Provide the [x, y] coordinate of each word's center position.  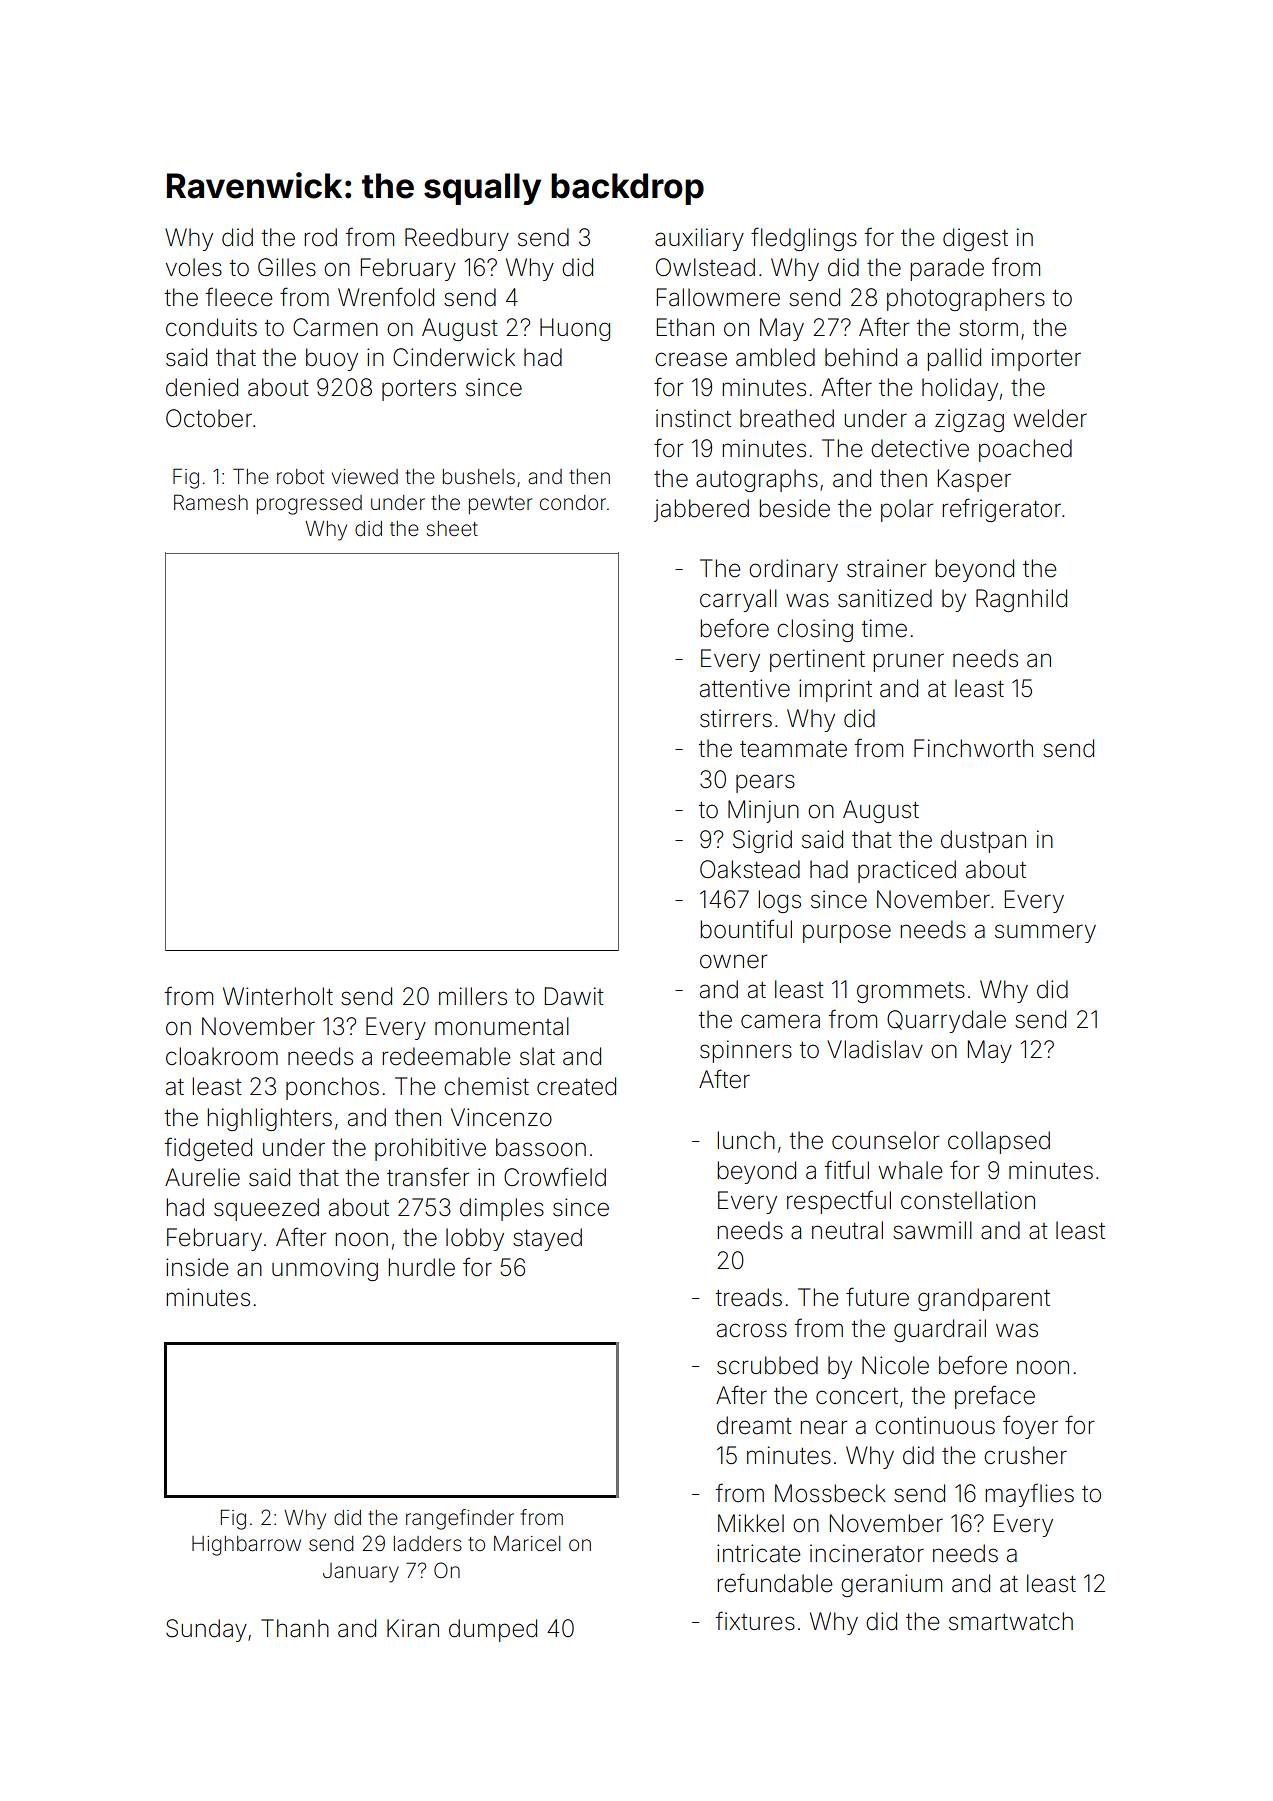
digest [975, 239]
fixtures [755, 1621]
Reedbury [457, 239]
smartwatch [1011, 1621]
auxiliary [699, 239]
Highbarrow [246, 1546]
